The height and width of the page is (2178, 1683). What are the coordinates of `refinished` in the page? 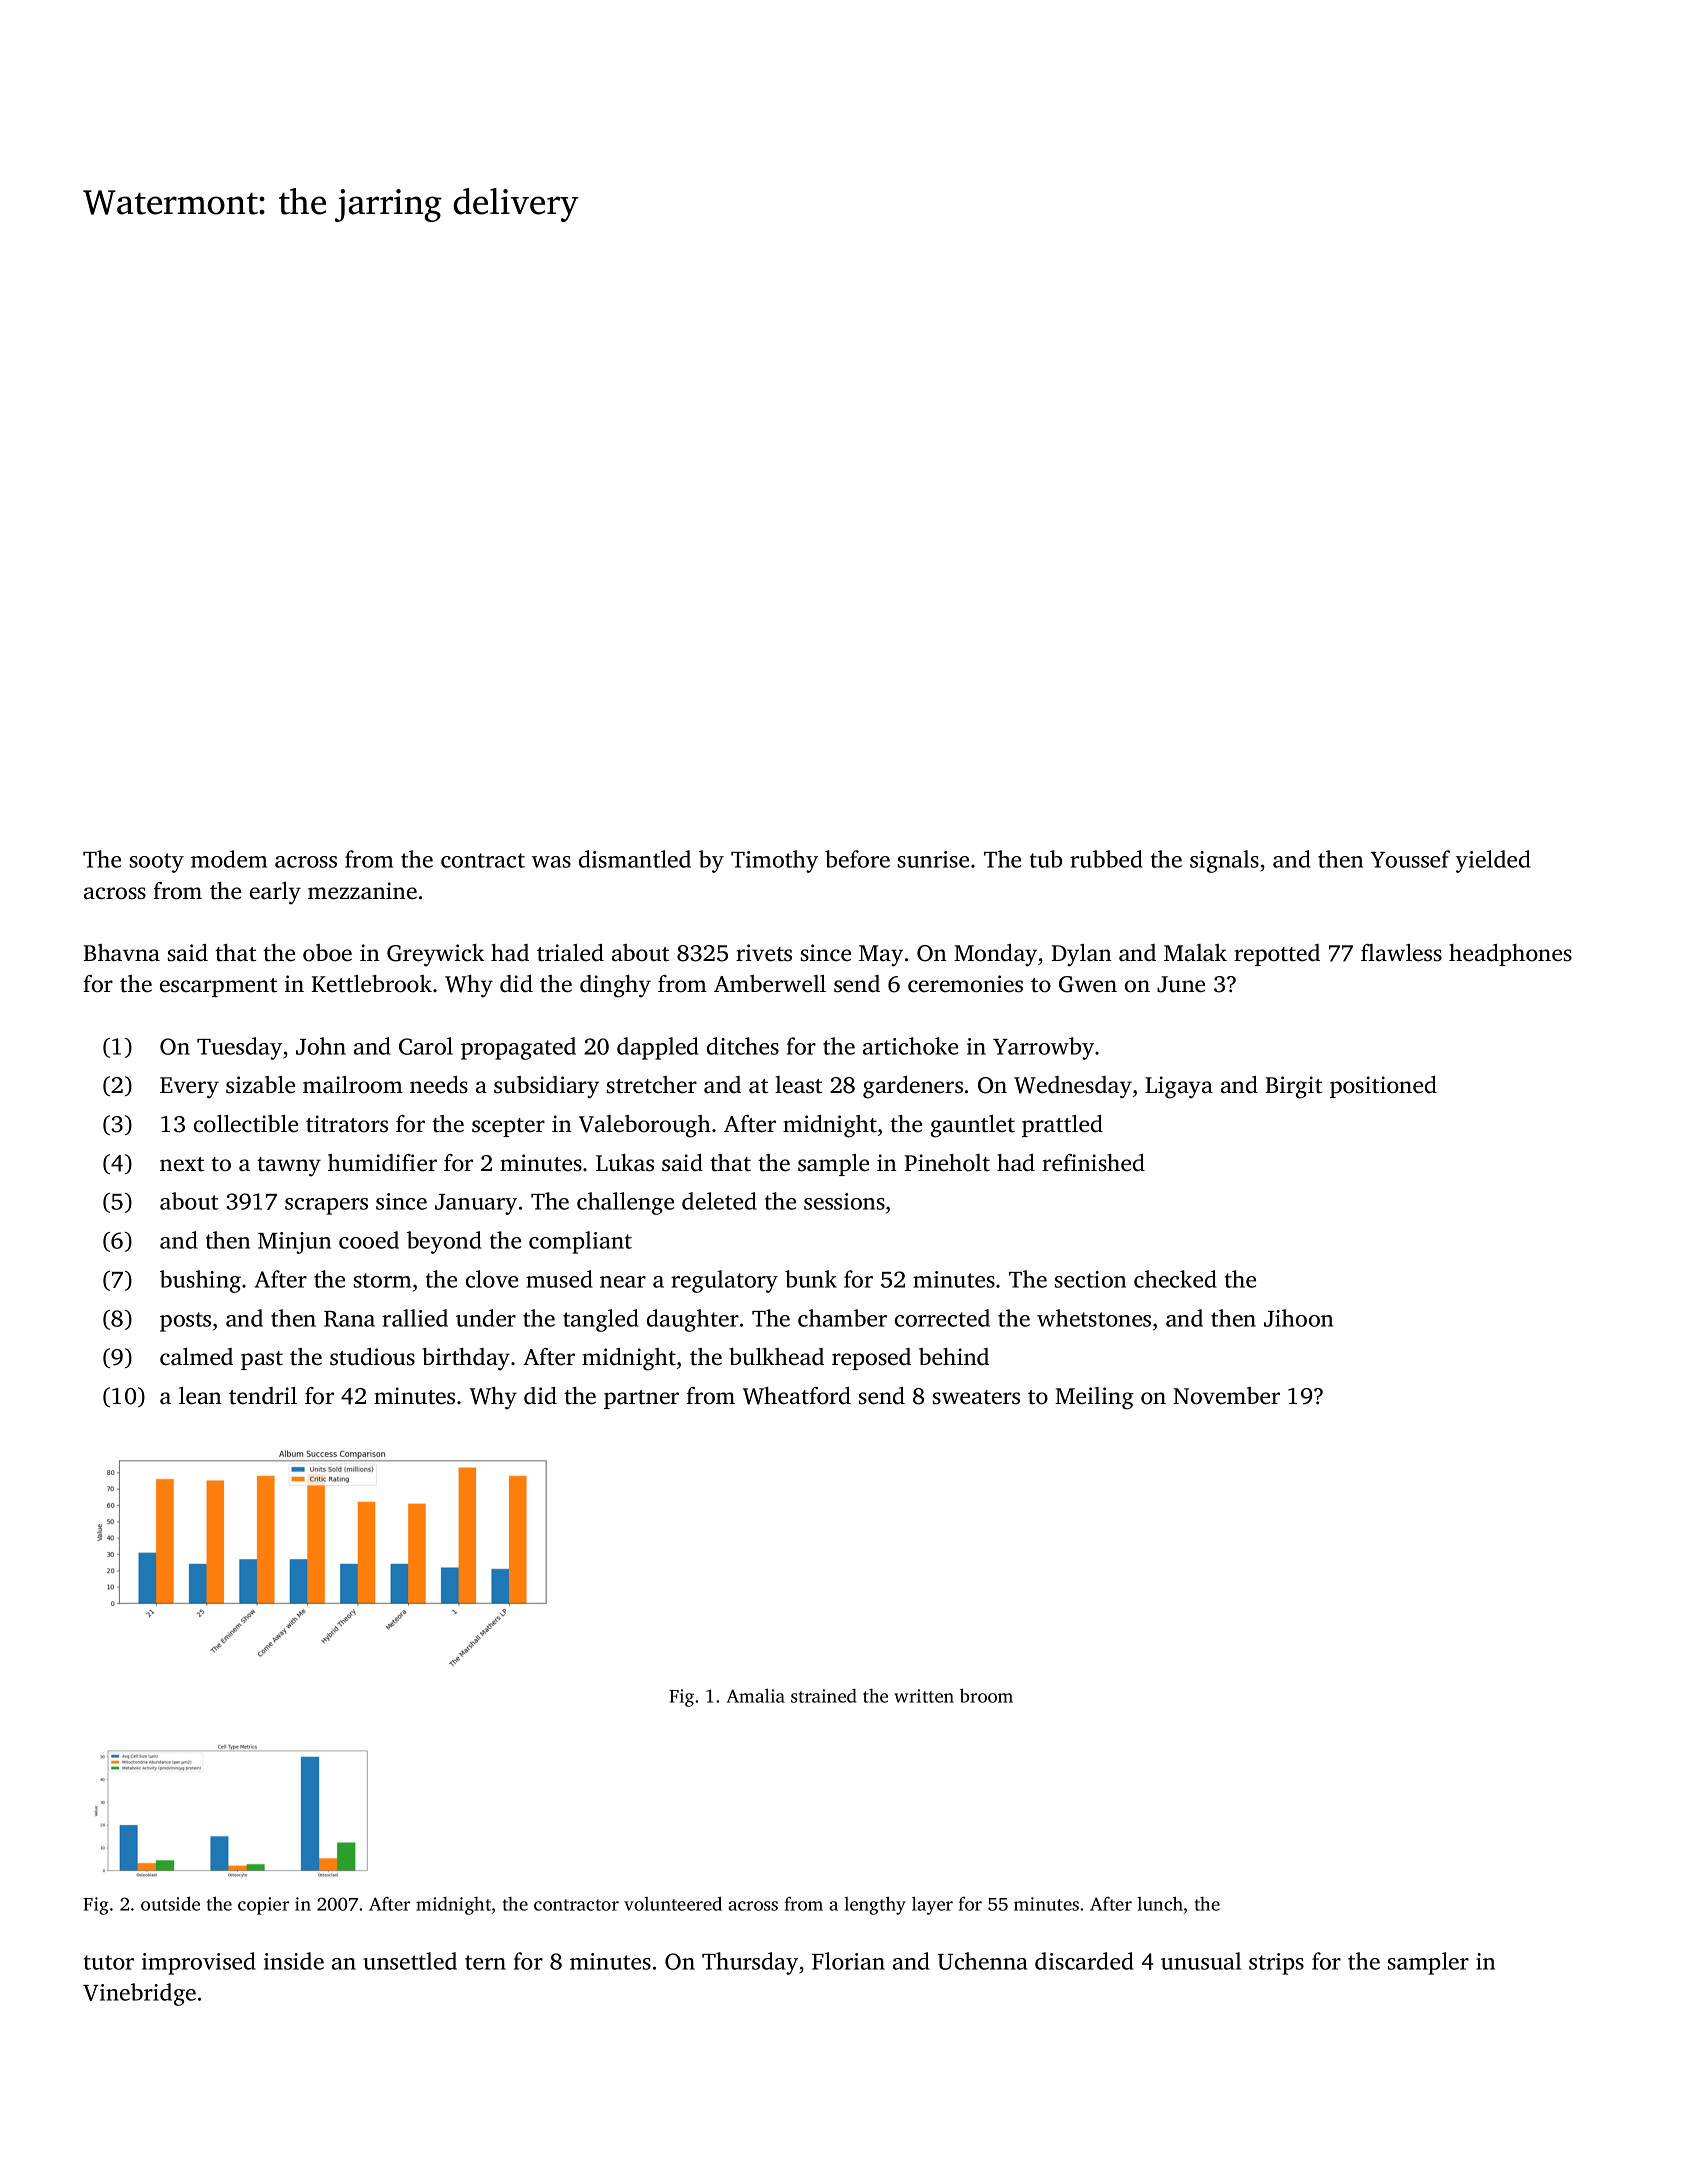 It's located at (1093, 1163).
